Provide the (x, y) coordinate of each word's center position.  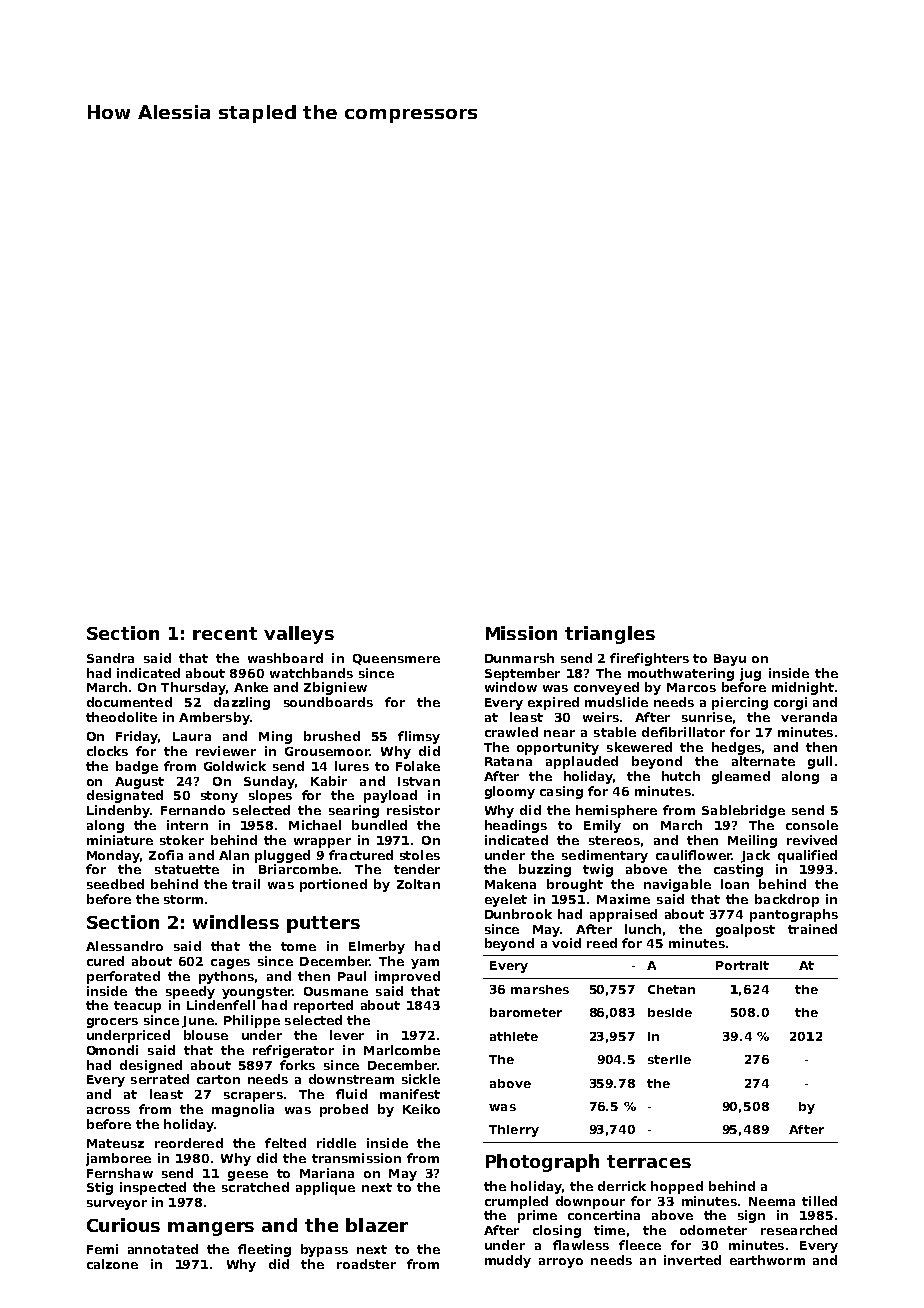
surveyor (117, 1205)
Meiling (752, 841)
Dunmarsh (519, 658)
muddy (508, 1261)
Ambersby (214, 718)
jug (750, 674)
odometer (713, 1230)
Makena (510, 884)
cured (105, 961)
